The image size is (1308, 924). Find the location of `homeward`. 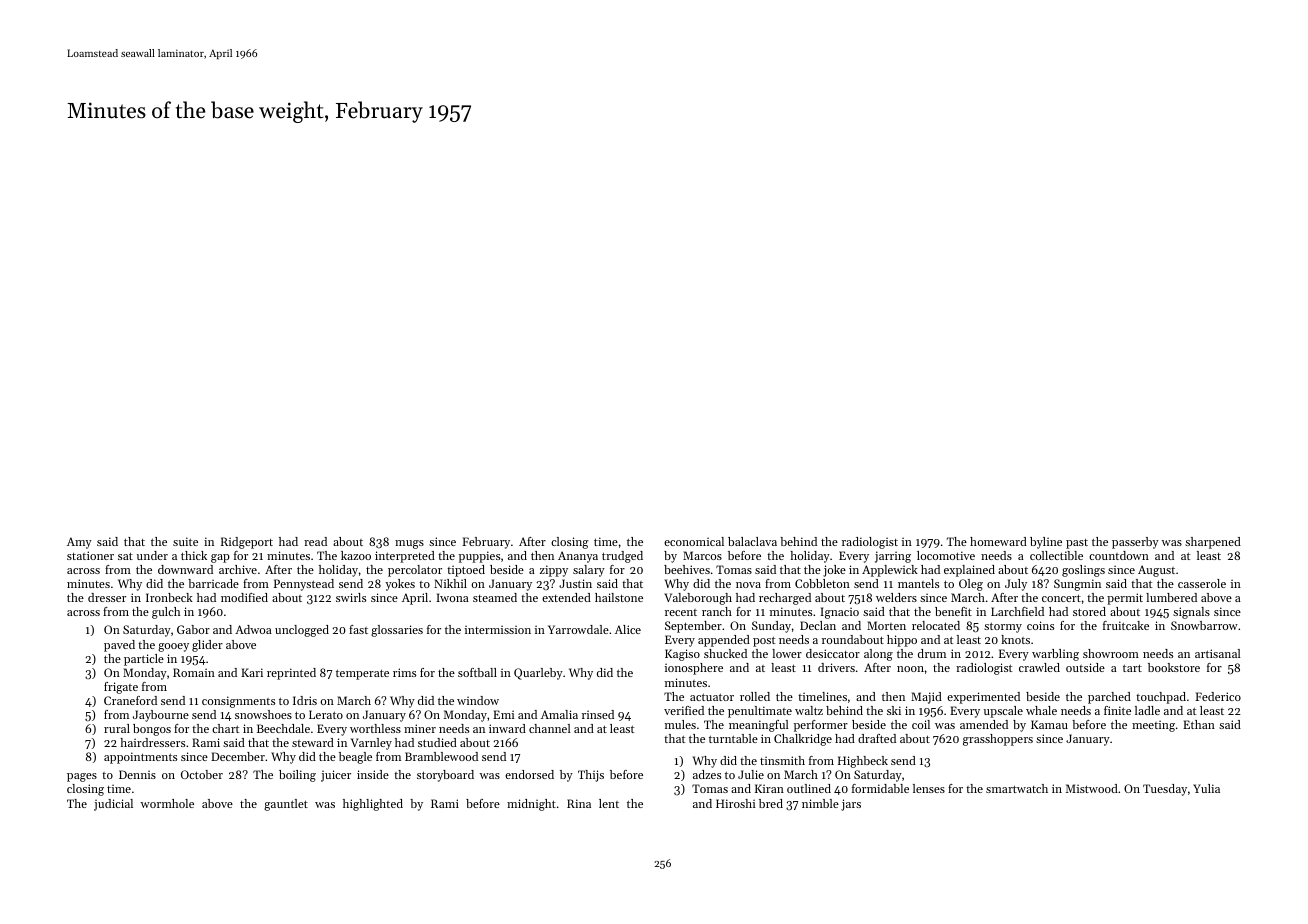

homeward is located at coordinates (998, 541).
